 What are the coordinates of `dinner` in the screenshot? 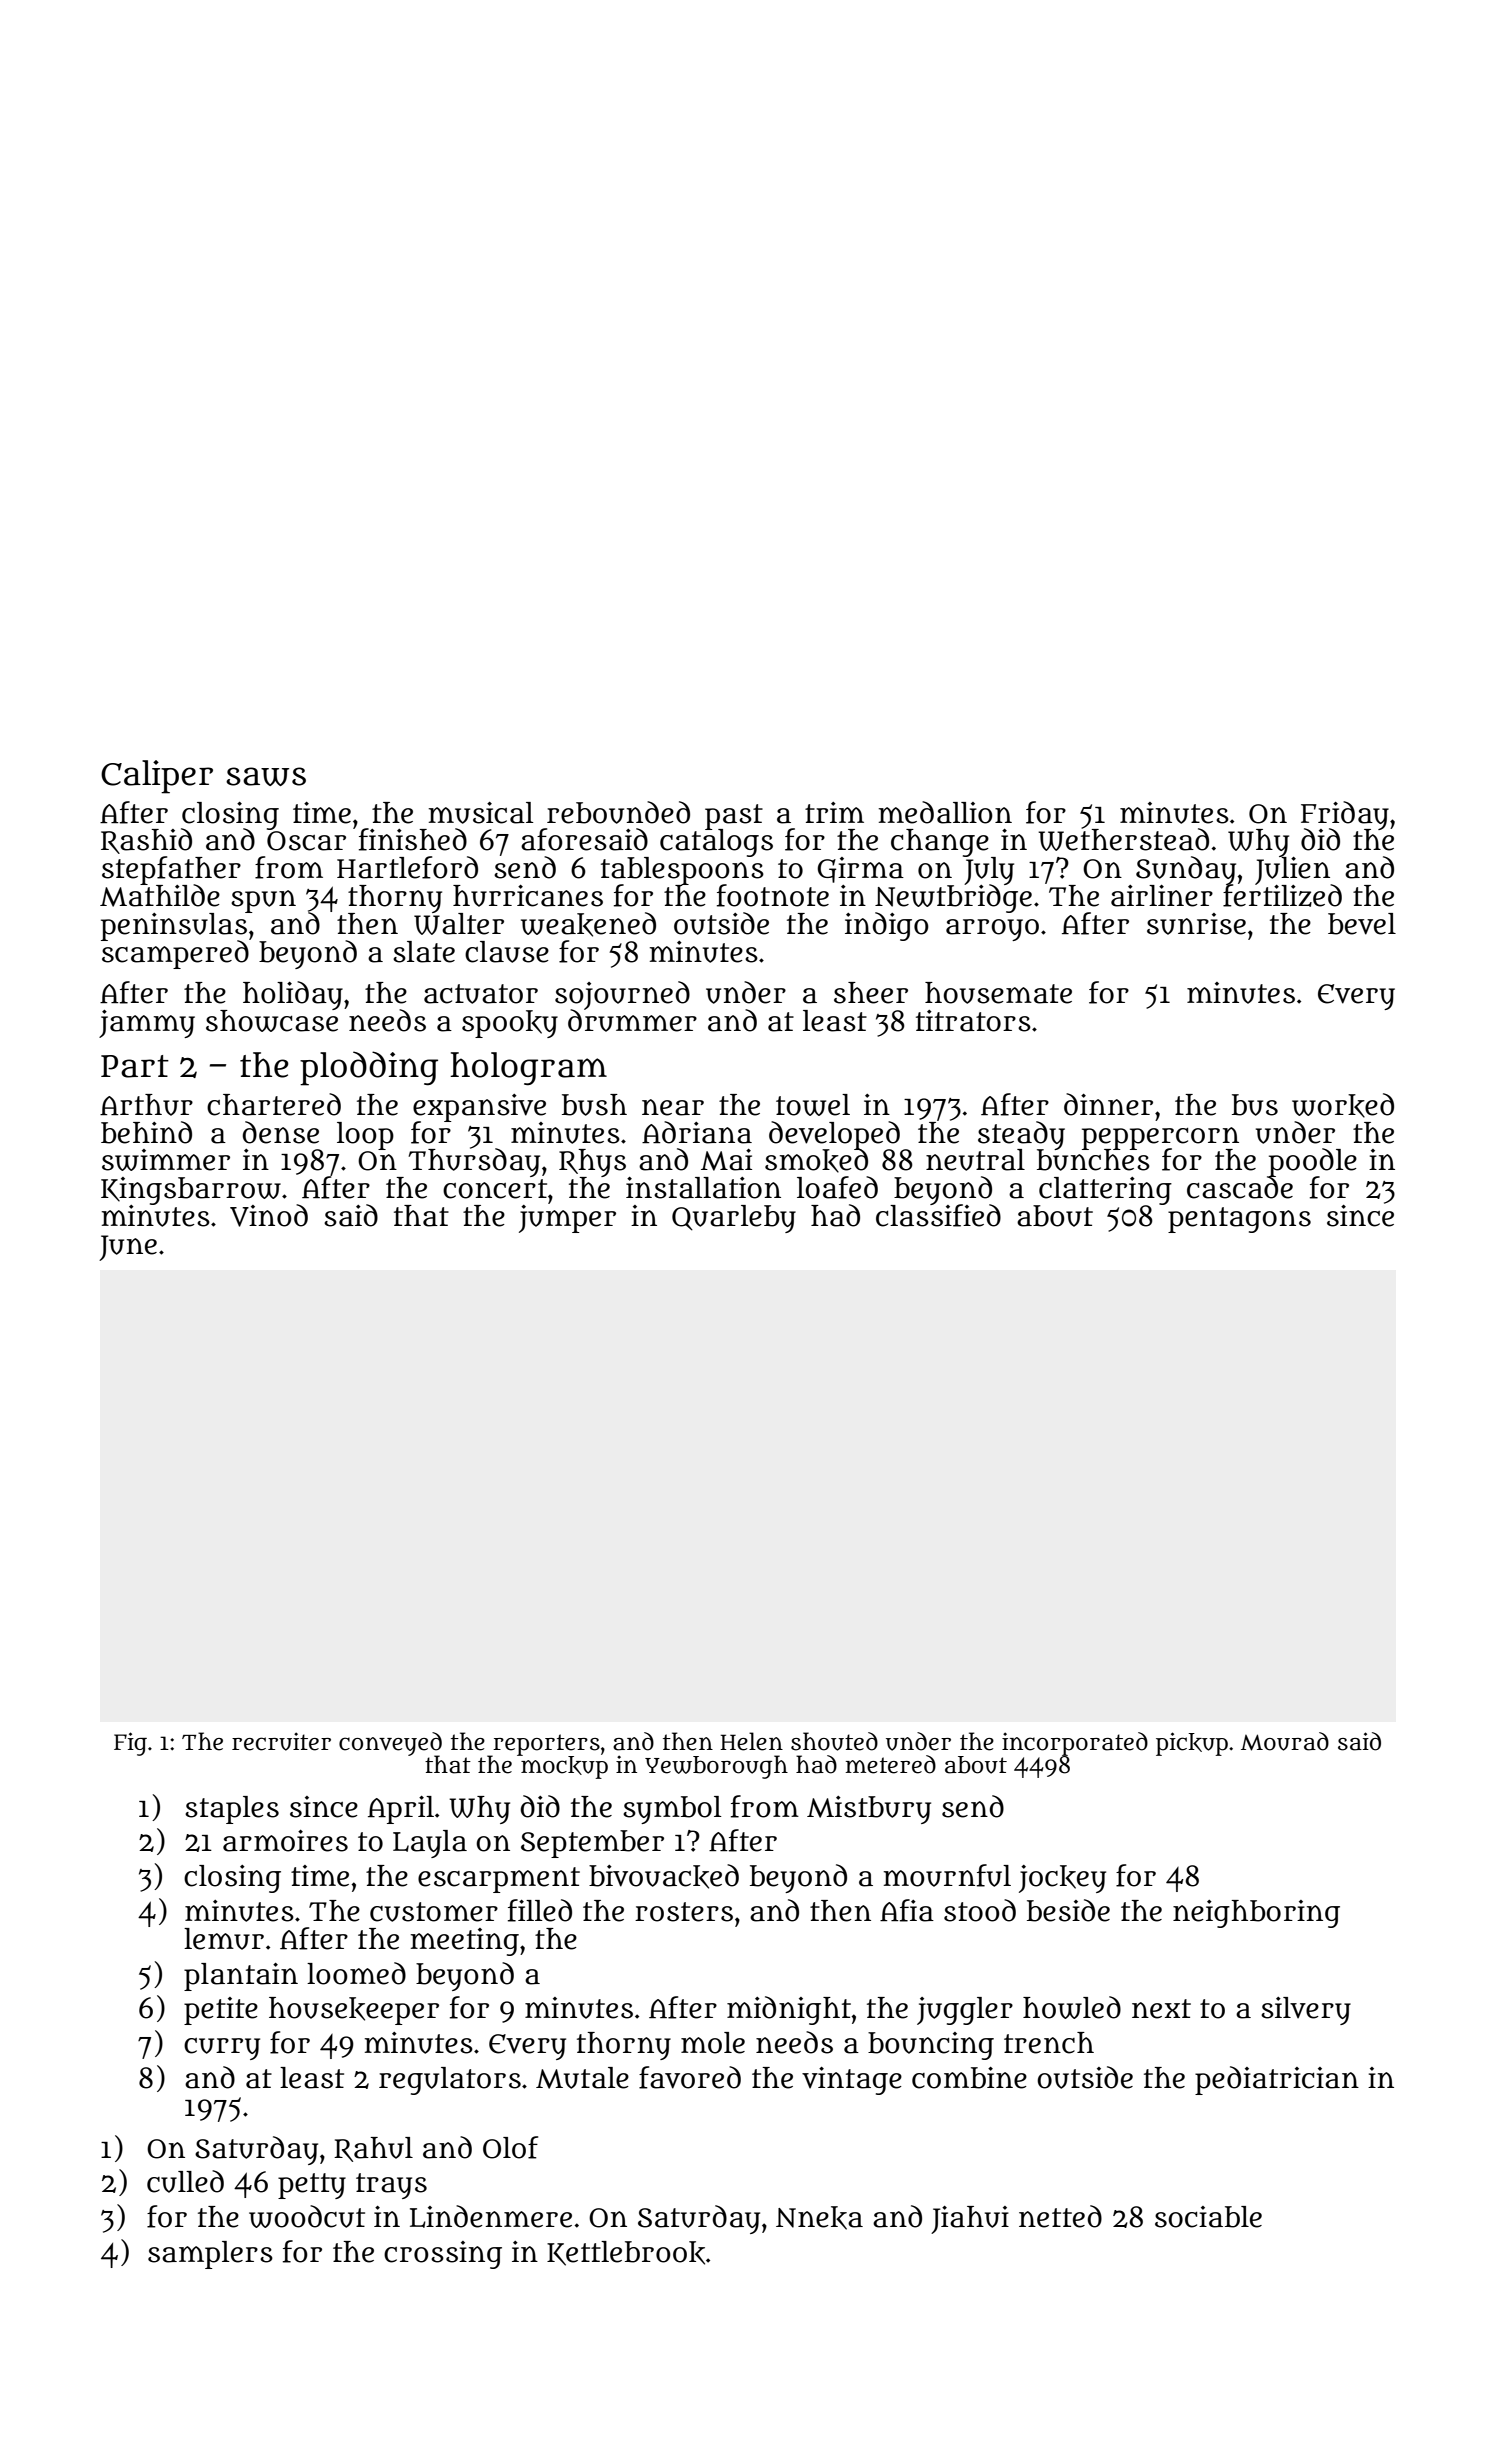 It's located at (1108, 1104).
